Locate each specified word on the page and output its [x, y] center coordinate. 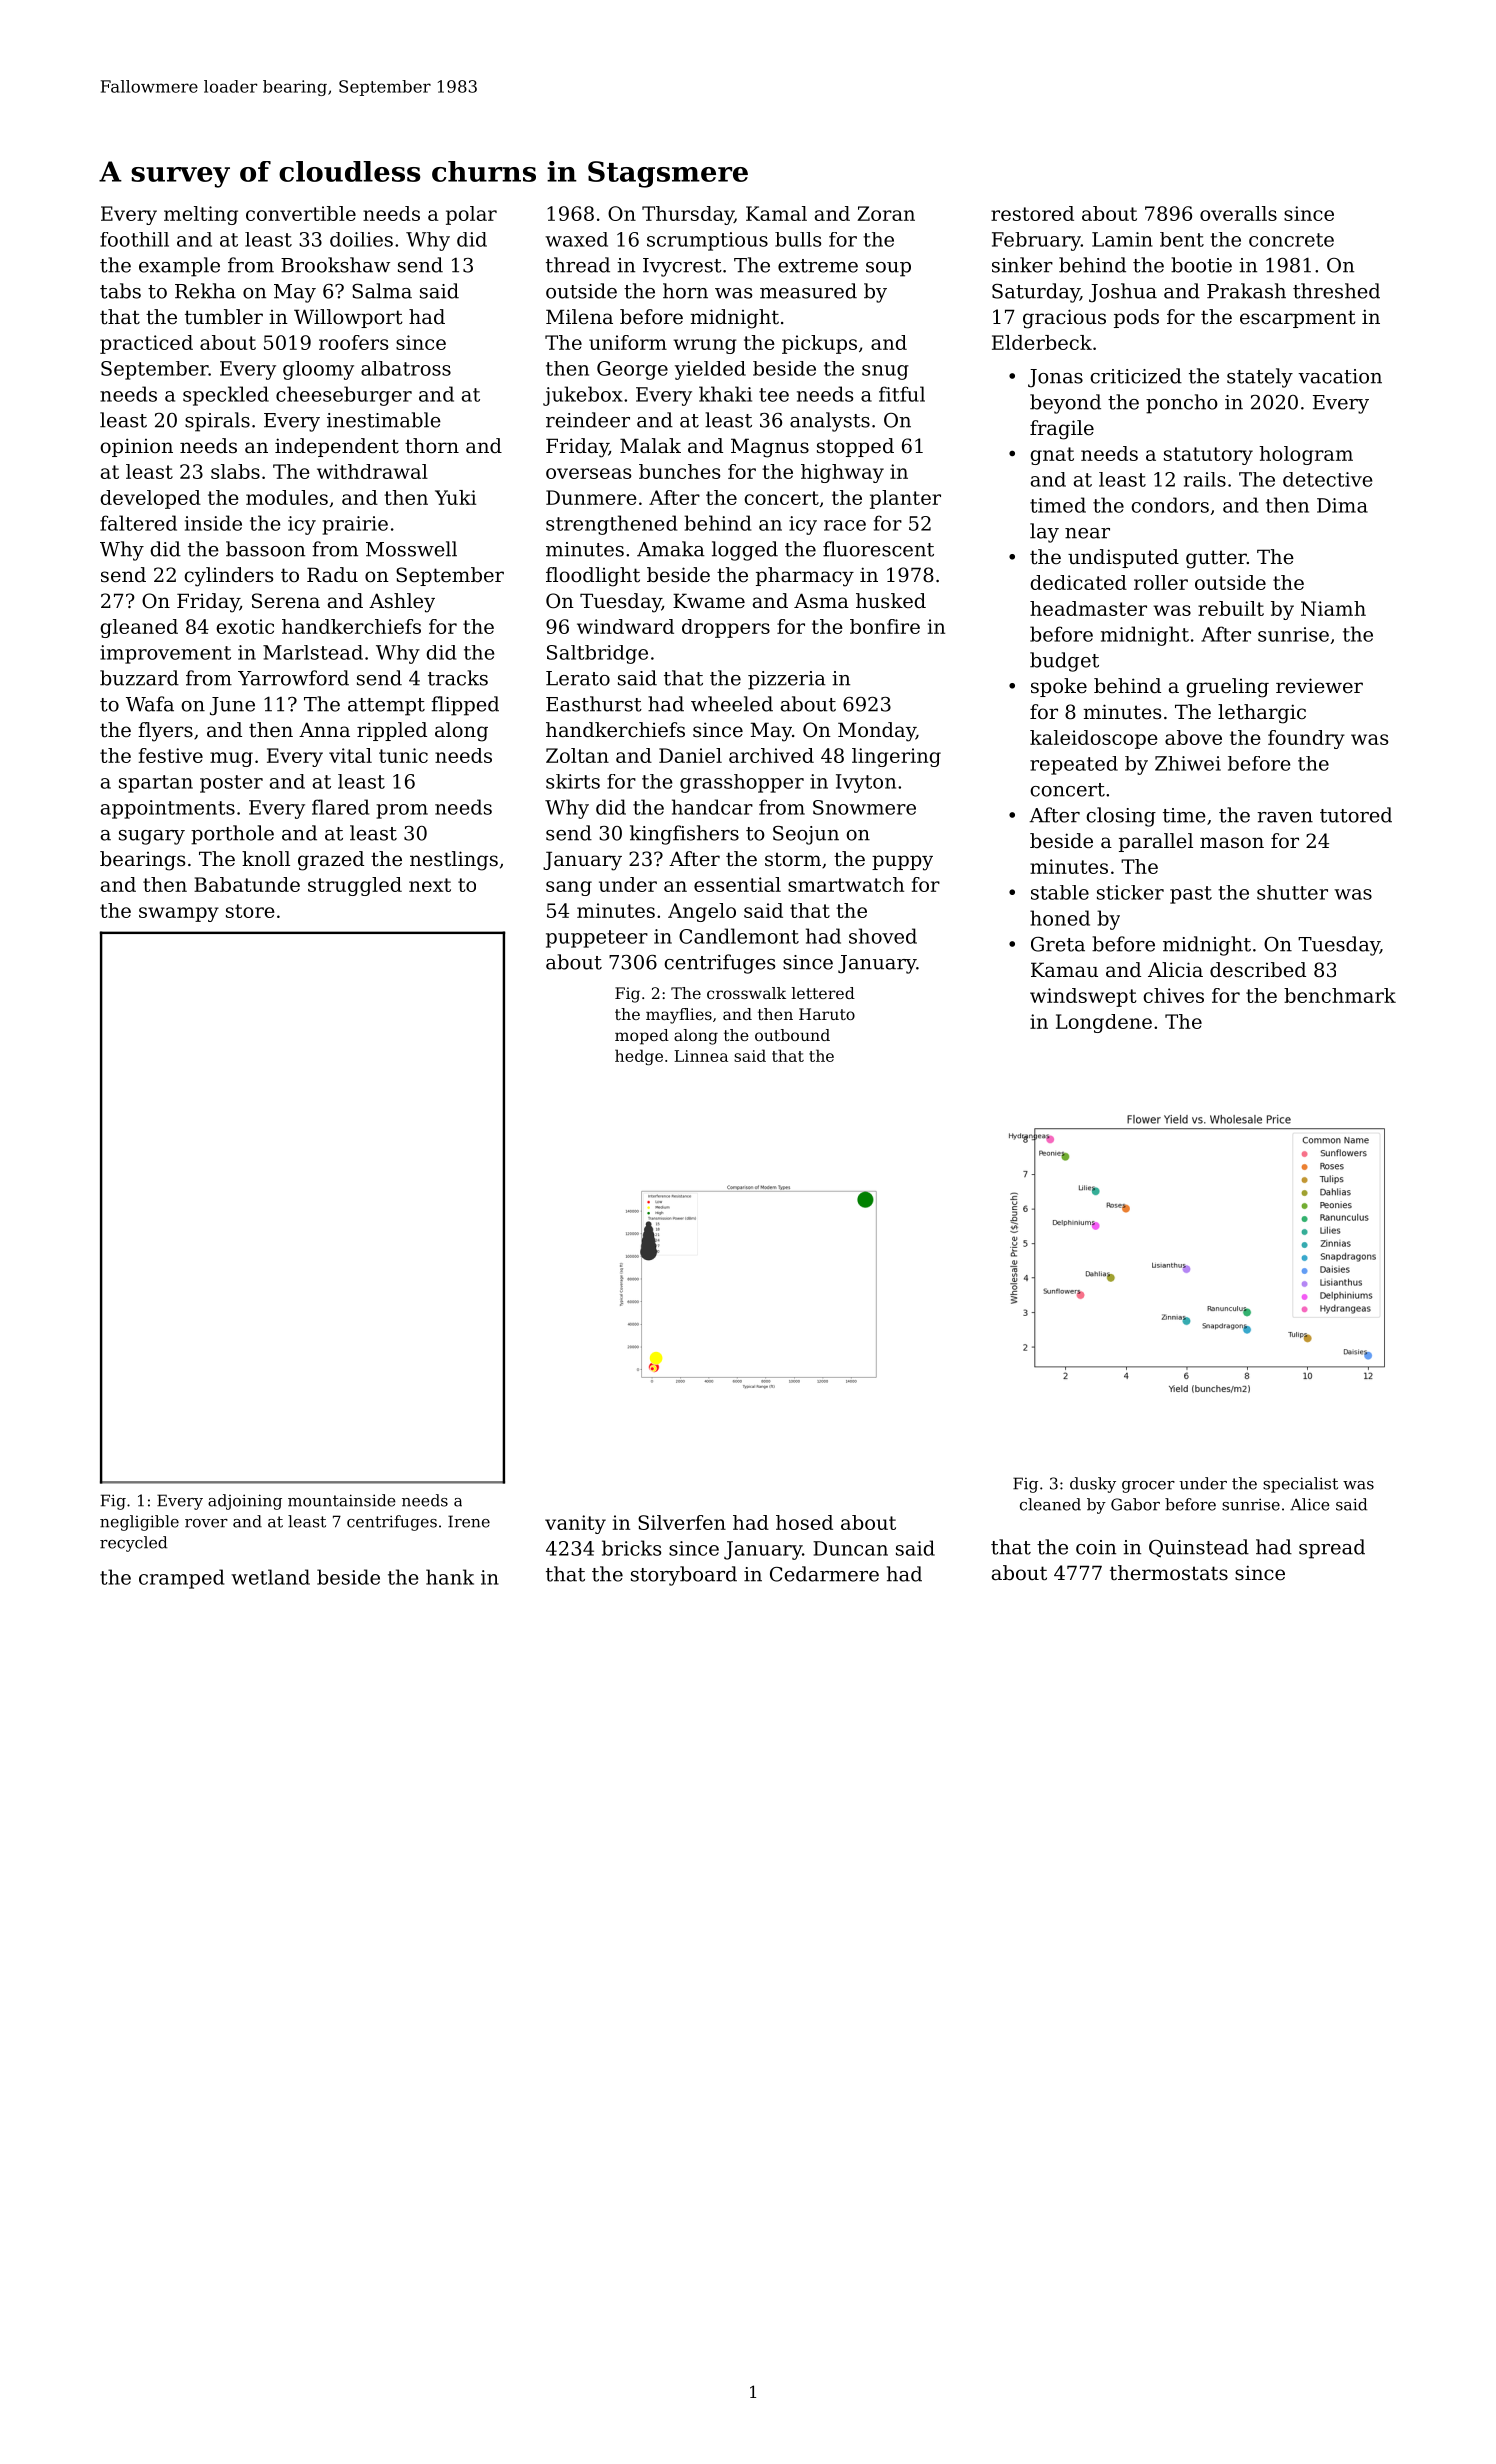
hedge [639, 1057]
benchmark [1340, 995]
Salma [382, 291]
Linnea [701, 1056]
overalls [1238, 213]
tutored [1356, 815]
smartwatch [846, 884]
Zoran [886, 213]
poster [231, 784]
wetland [270, 1577]
